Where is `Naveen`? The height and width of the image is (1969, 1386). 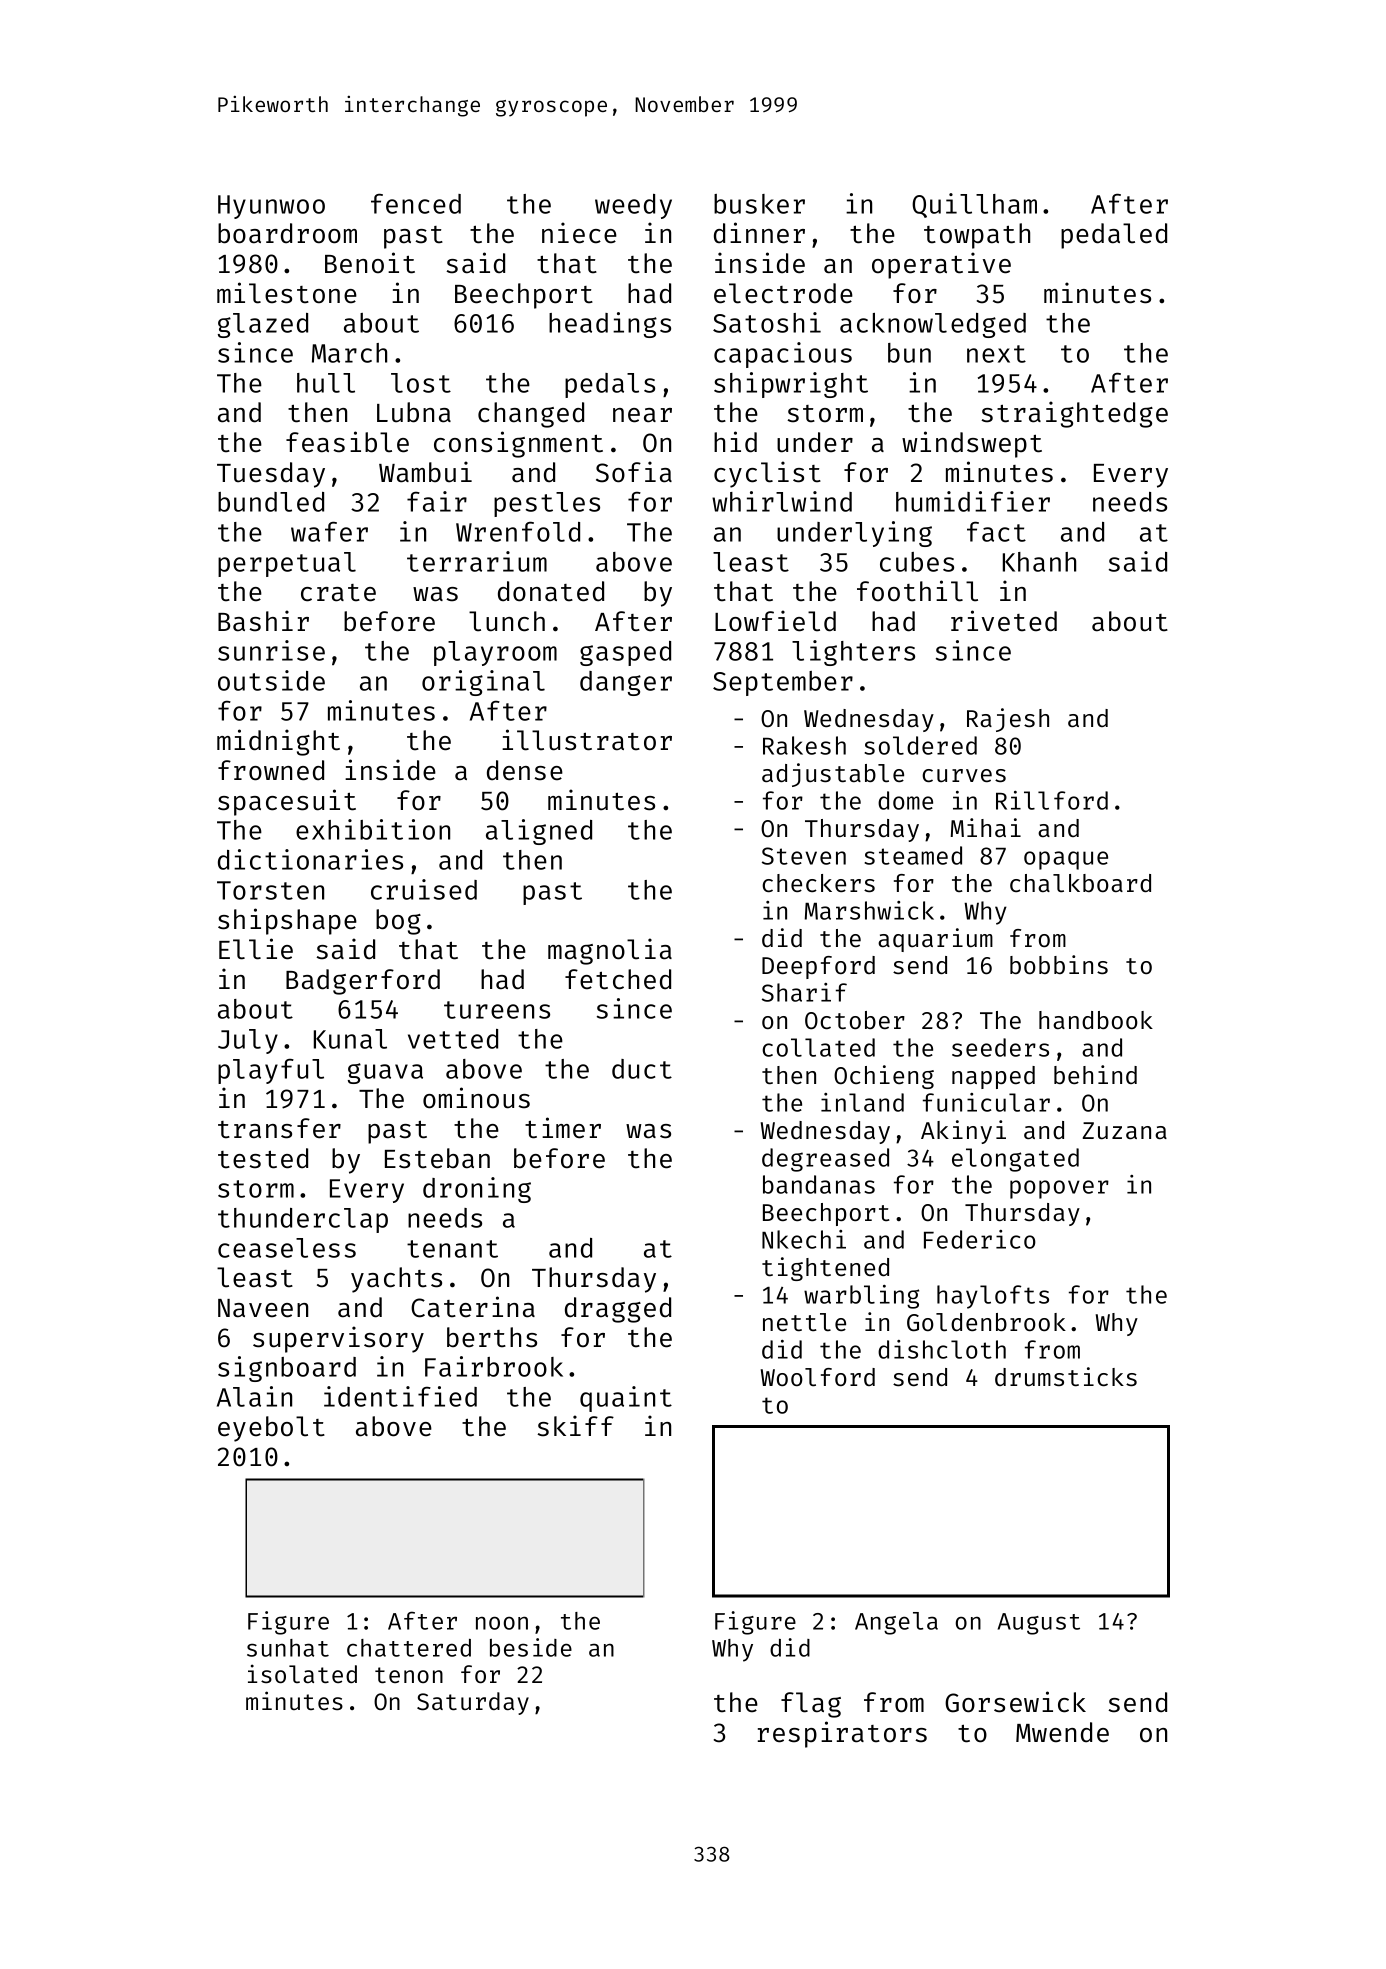
Naveen is located at coordinates (263, 1308).
